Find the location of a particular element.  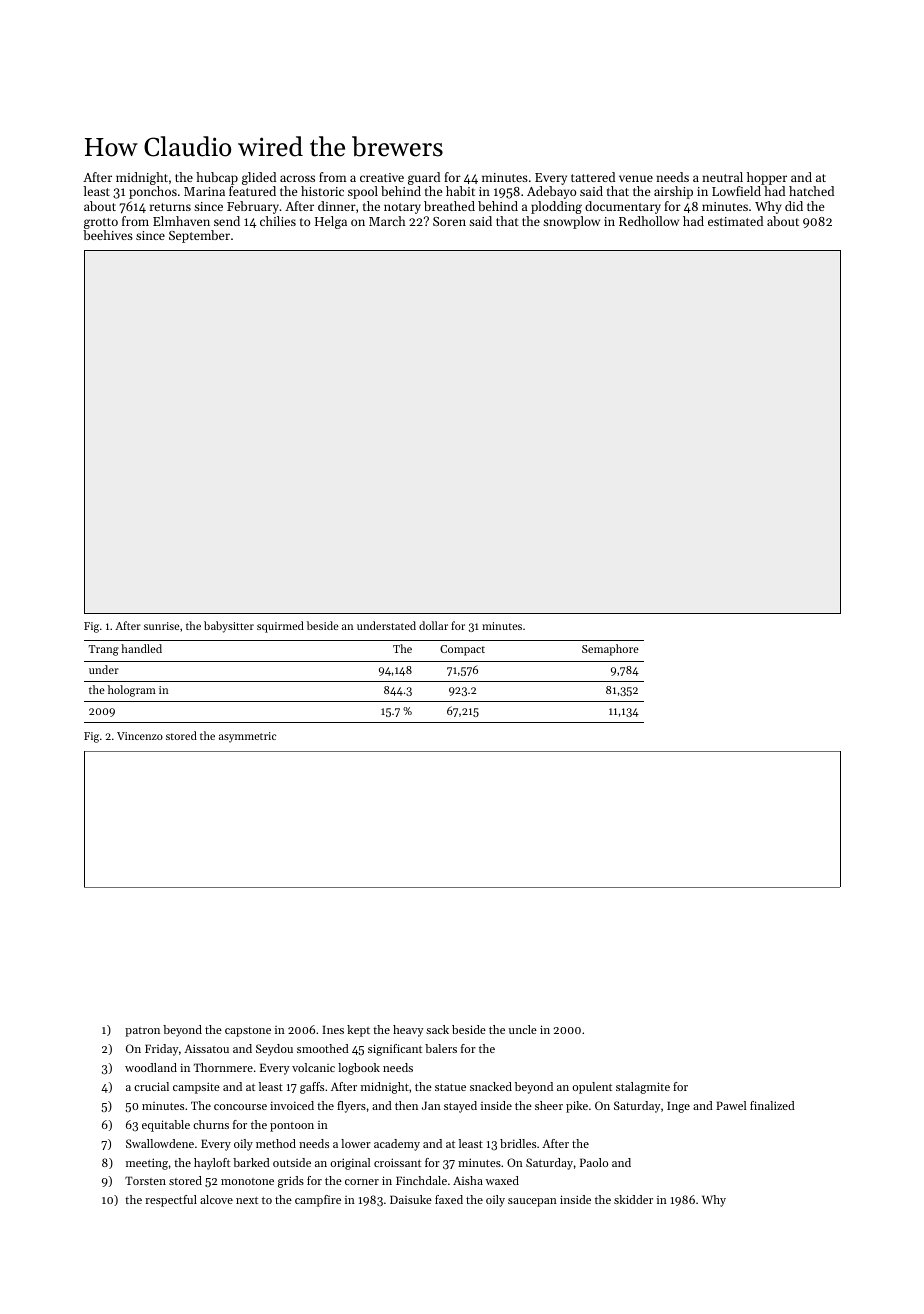

creative is located at coordinates (382, 177).
